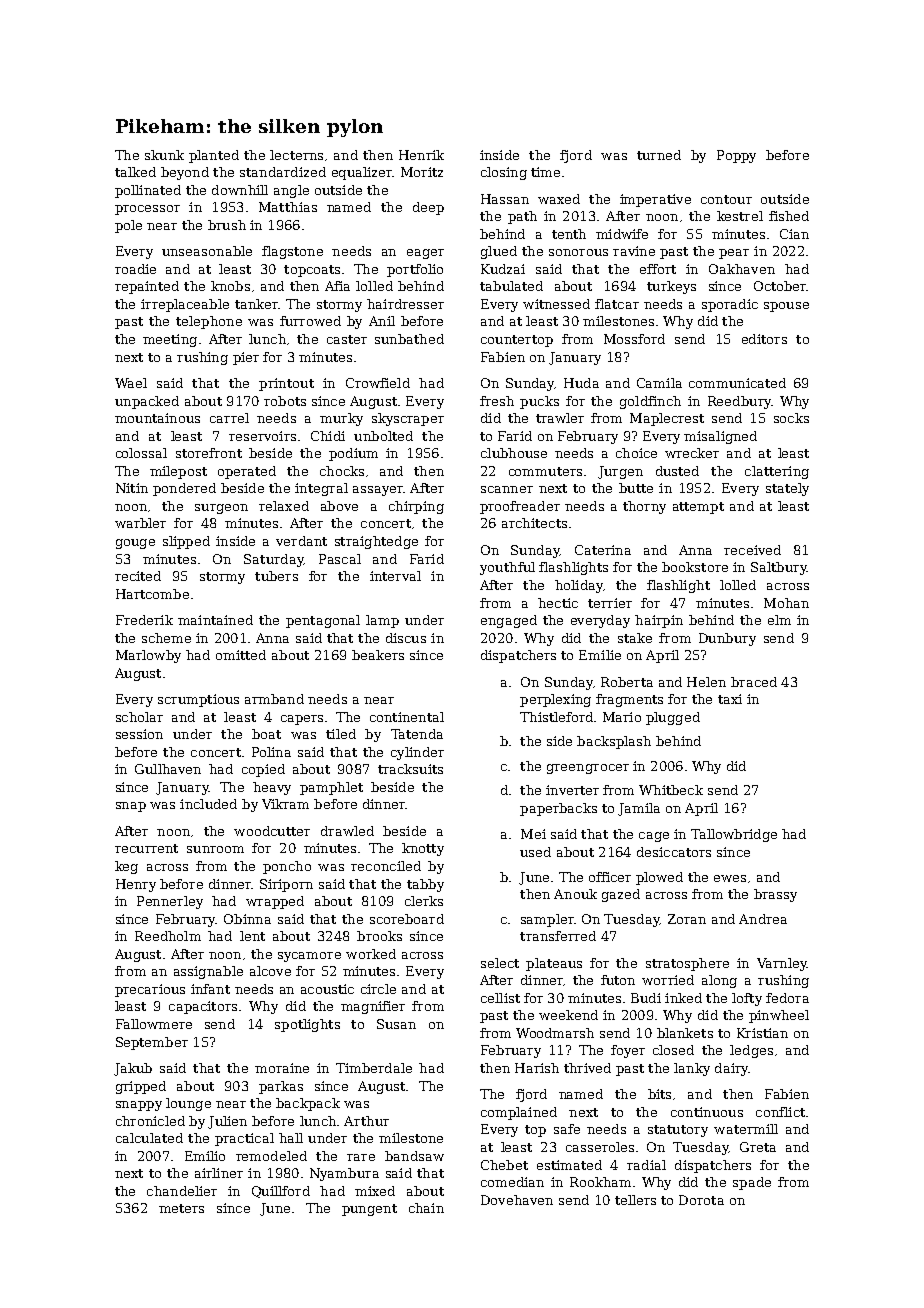  I want to click on spade, so click(752, 1183).
